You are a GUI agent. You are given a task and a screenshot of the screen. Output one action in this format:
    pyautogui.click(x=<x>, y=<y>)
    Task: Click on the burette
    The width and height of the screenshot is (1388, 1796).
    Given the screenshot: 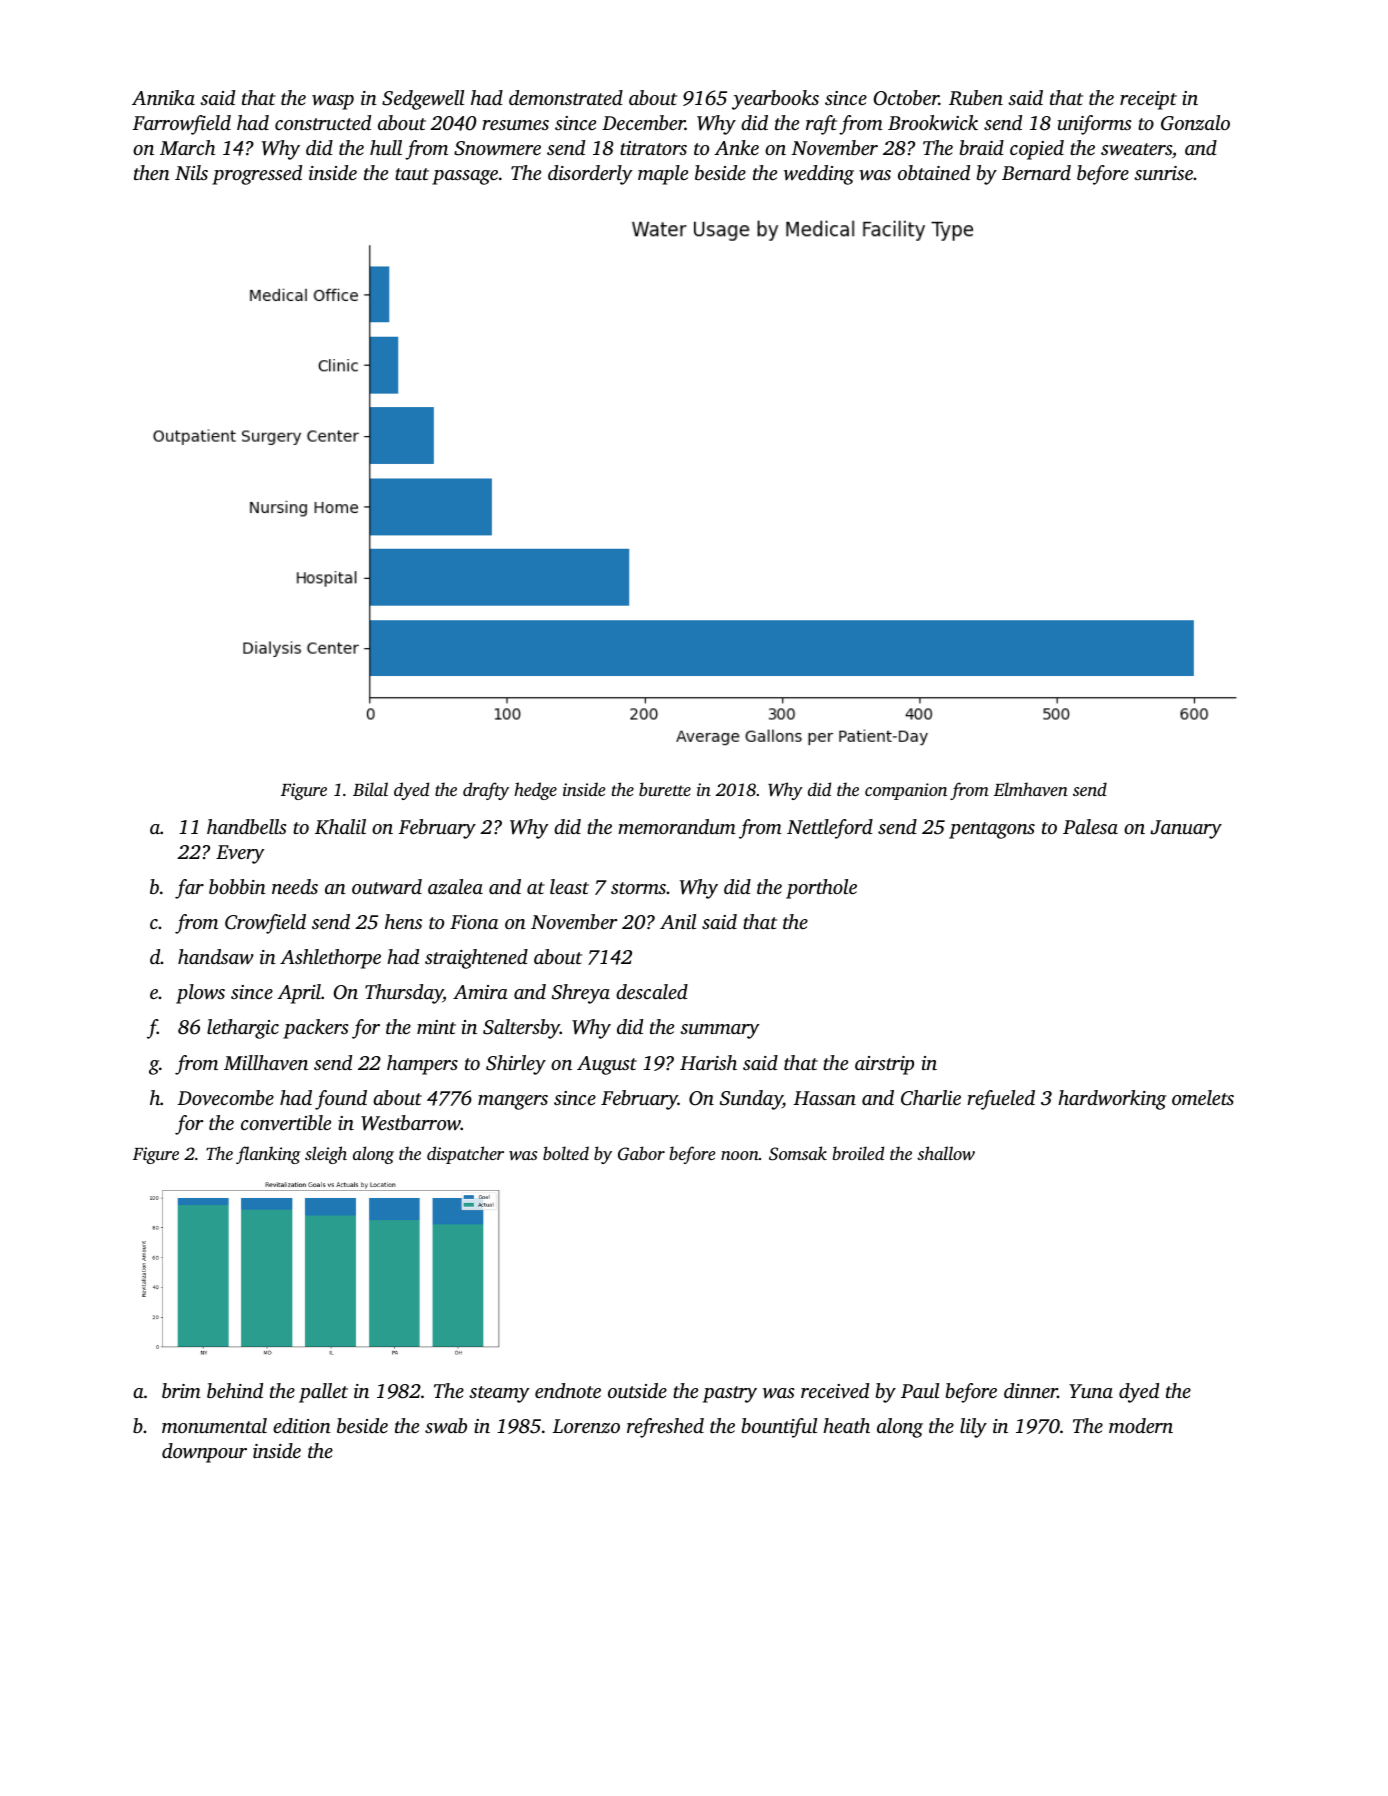 What is the action you would take?
    pyautogui.click(x=665, y=789)
